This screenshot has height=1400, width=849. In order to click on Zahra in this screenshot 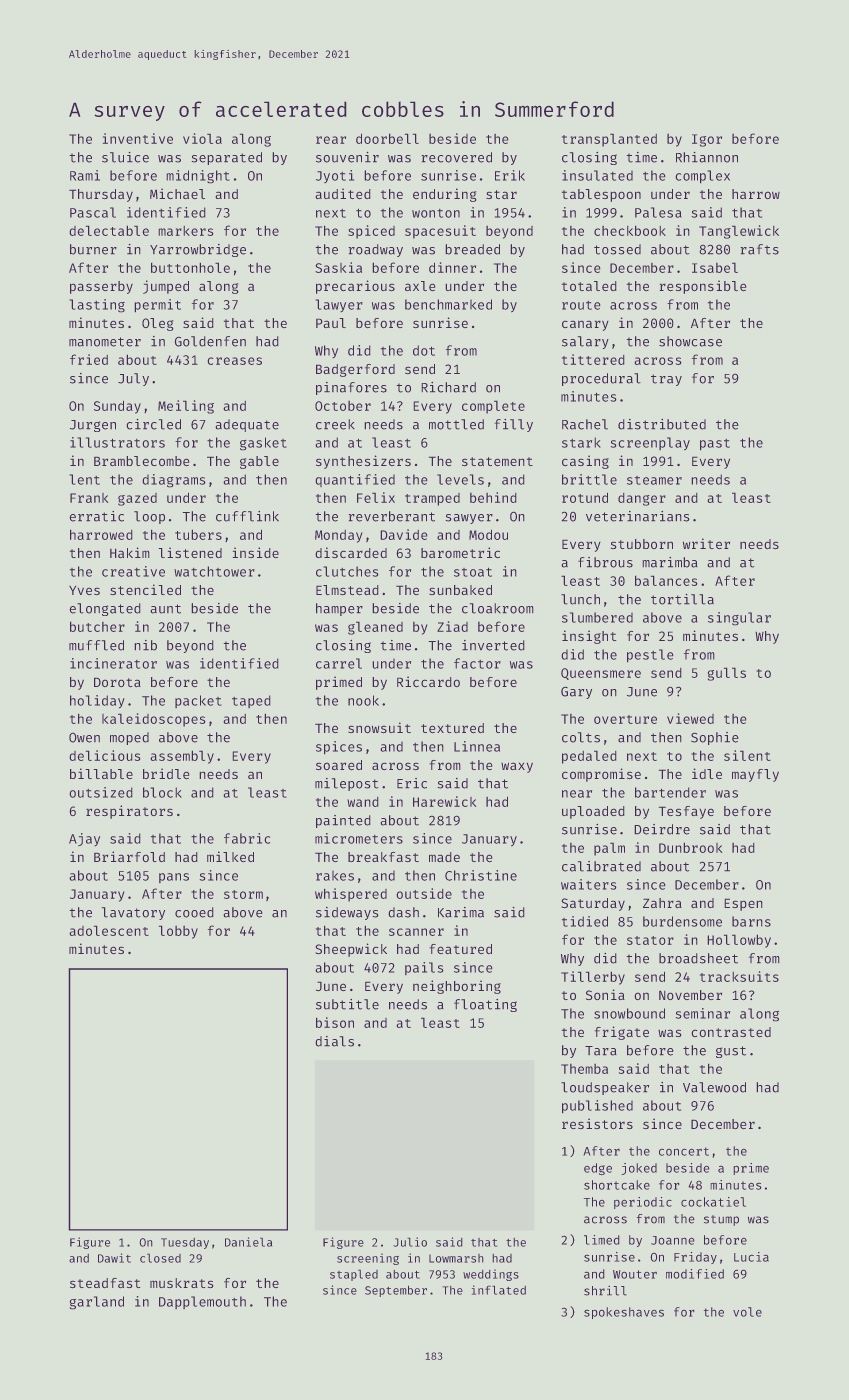, I will do `click(662, 903)`.
